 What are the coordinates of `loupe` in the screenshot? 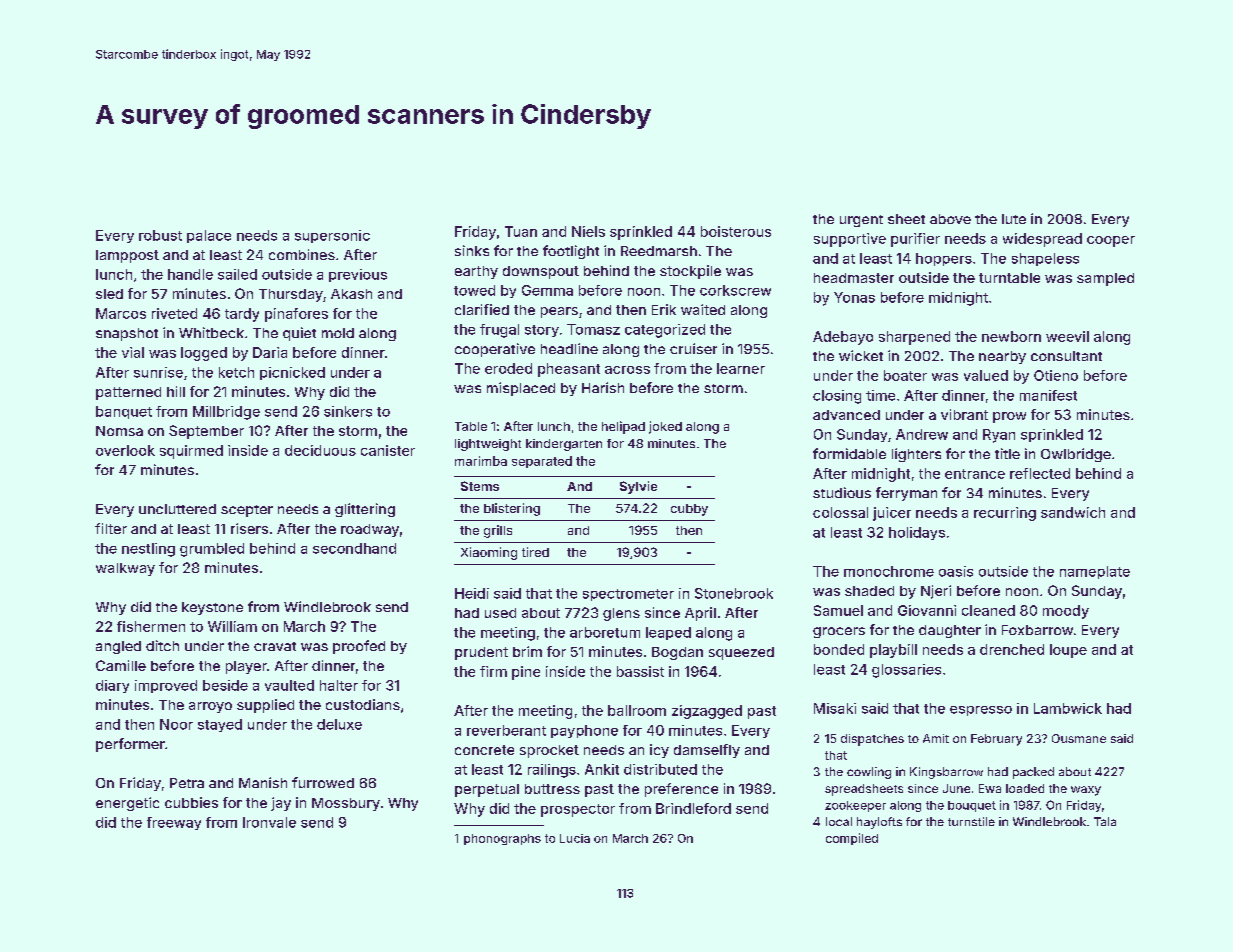 It's located at (1068, 651).
